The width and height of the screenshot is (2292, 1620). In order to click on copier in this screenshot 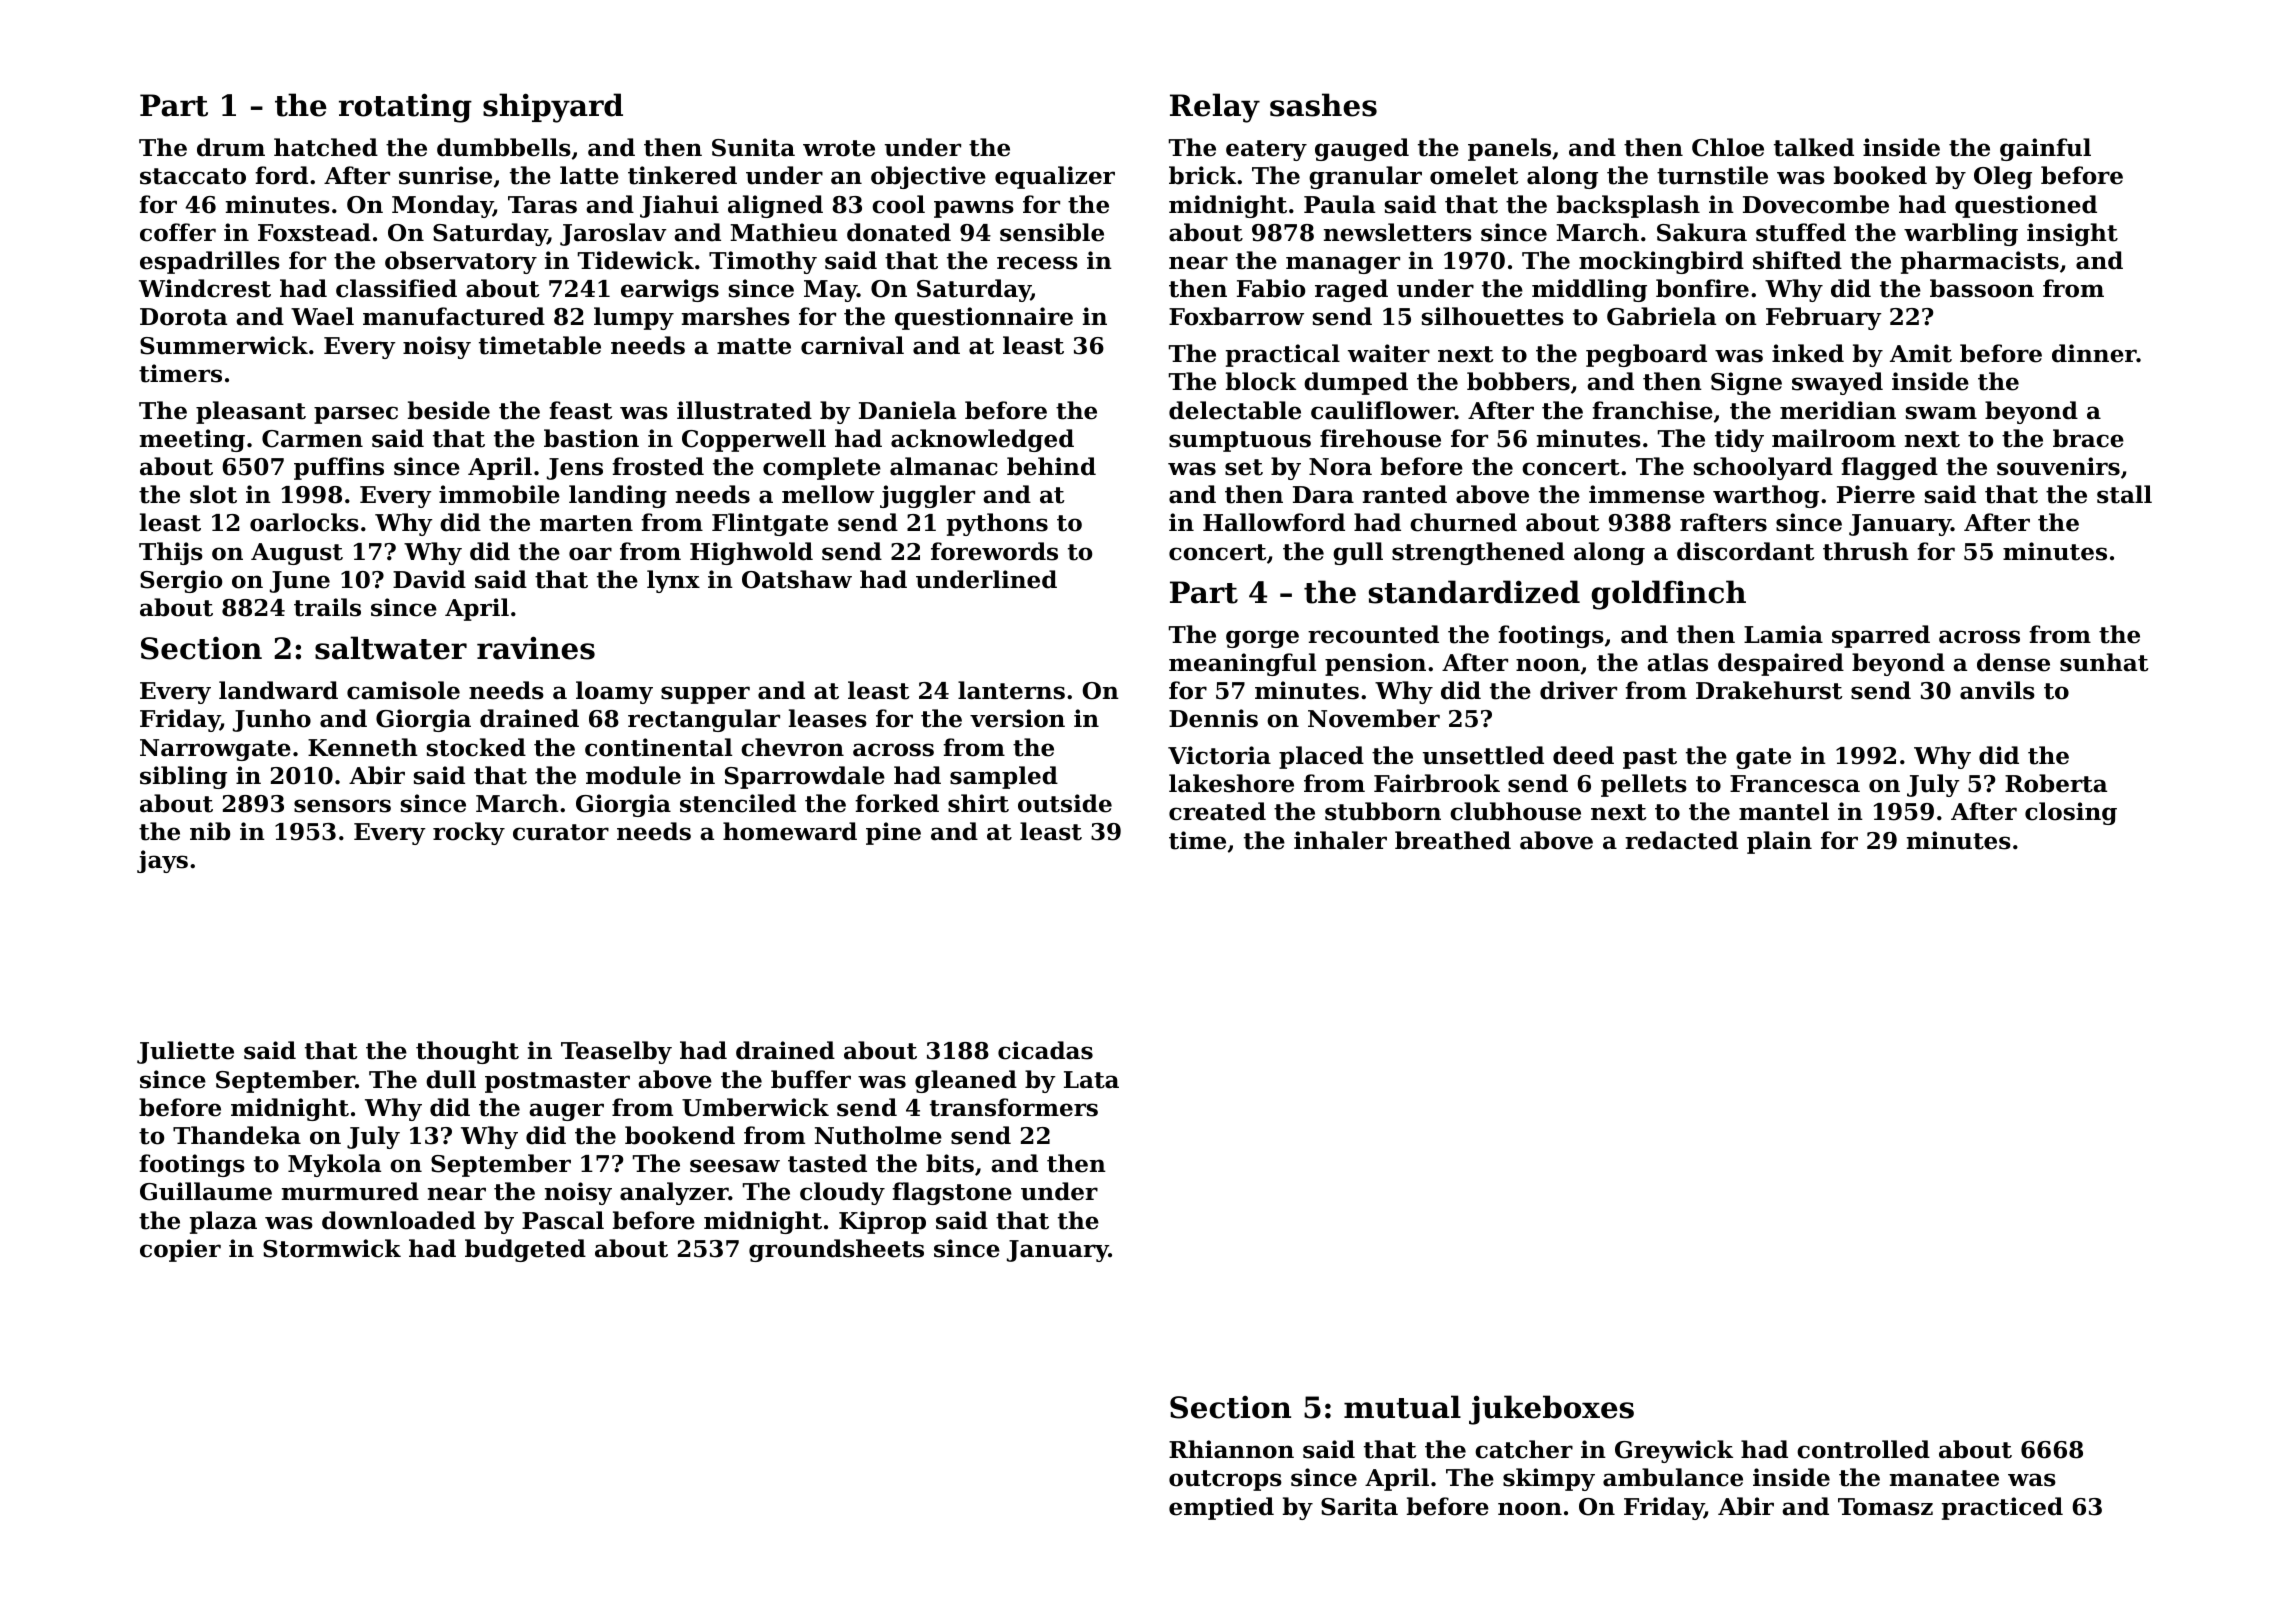, I will do `click(180, 1250)`.
